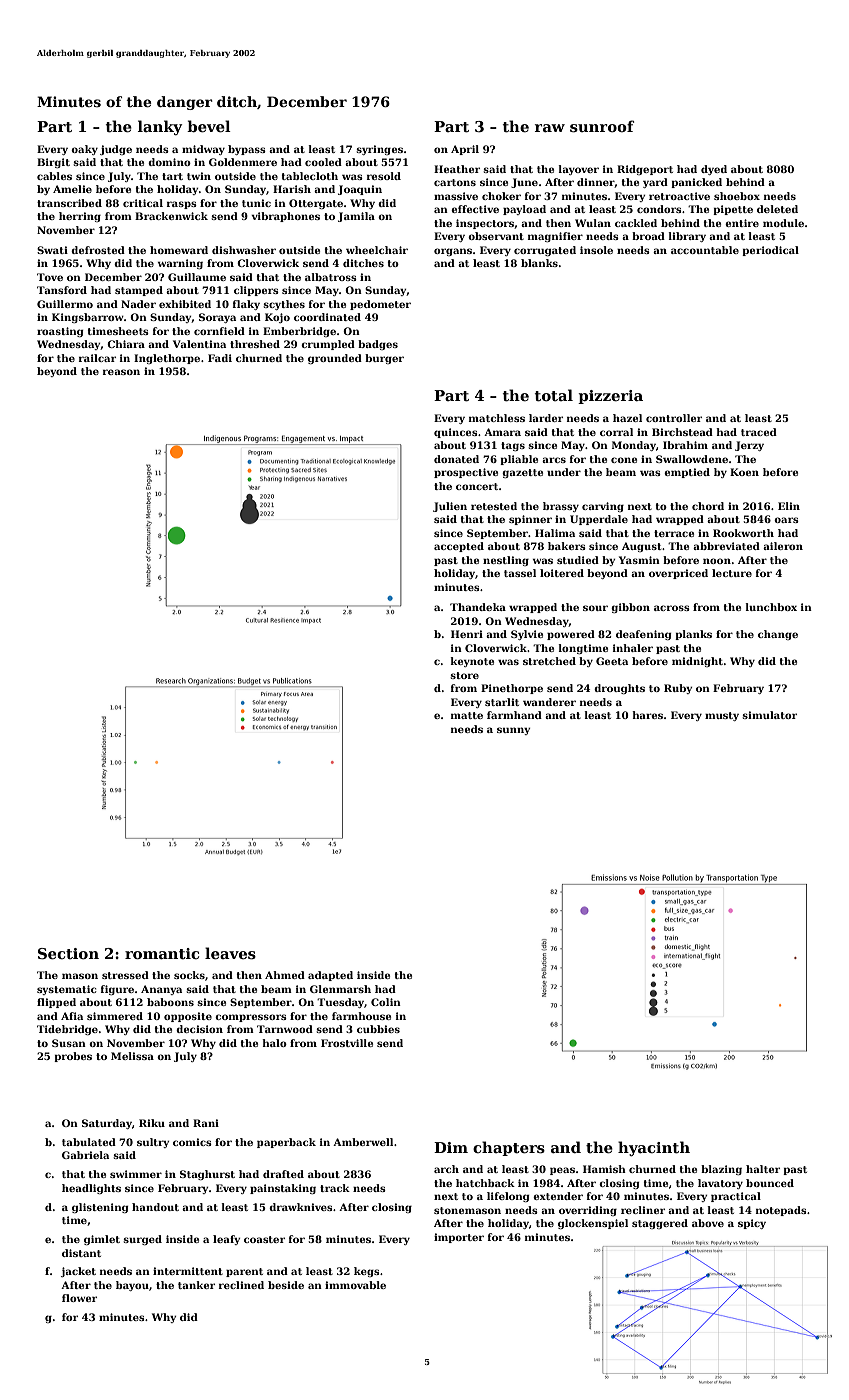 This screenshot has height=1400, width=849. What do you see at coordinates (379, 150) in the screenshot?
I see `syringes` at bounding box center [379, 150].
